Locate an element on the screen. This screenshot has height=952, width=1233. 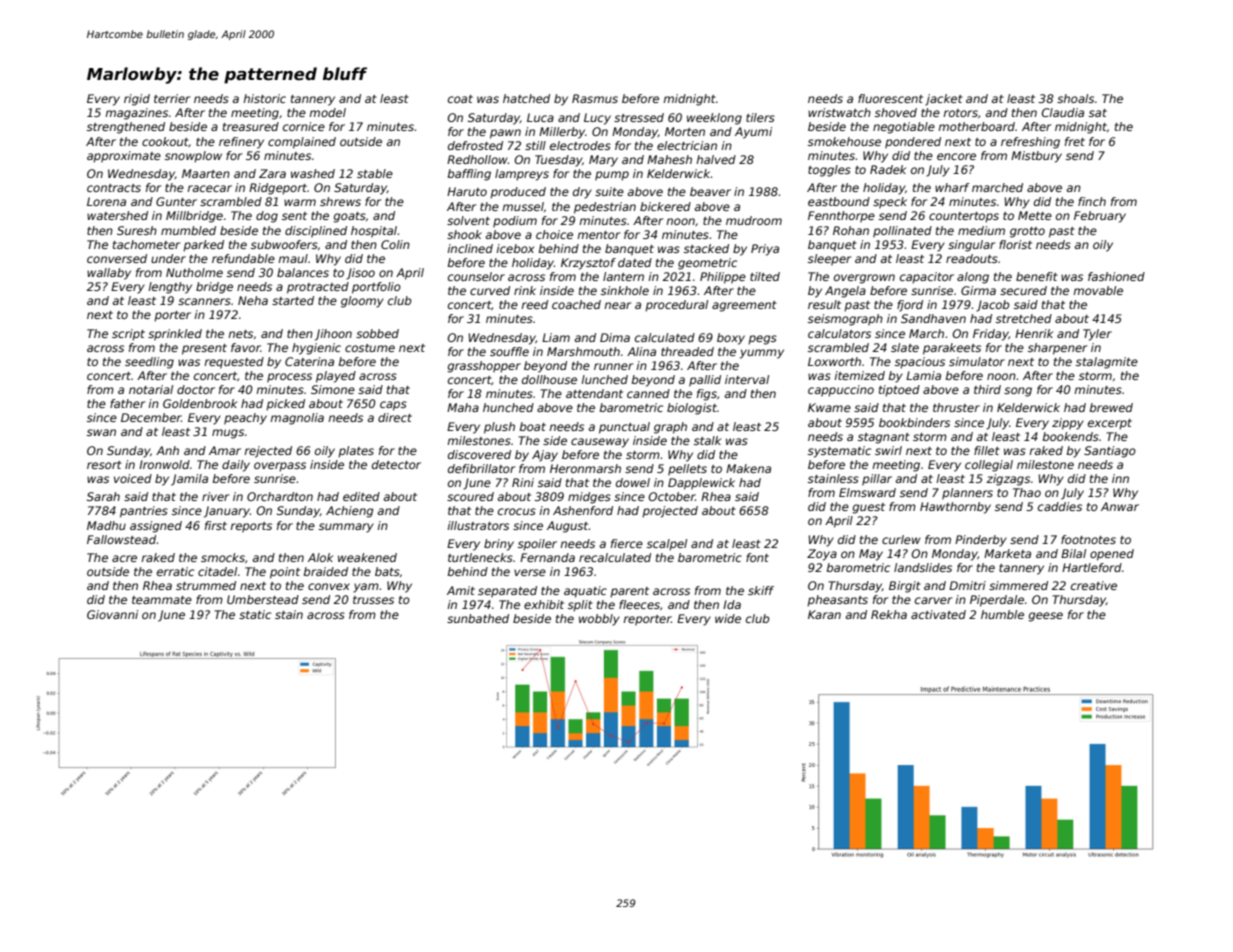
father is located at coordinates (127, 403).
